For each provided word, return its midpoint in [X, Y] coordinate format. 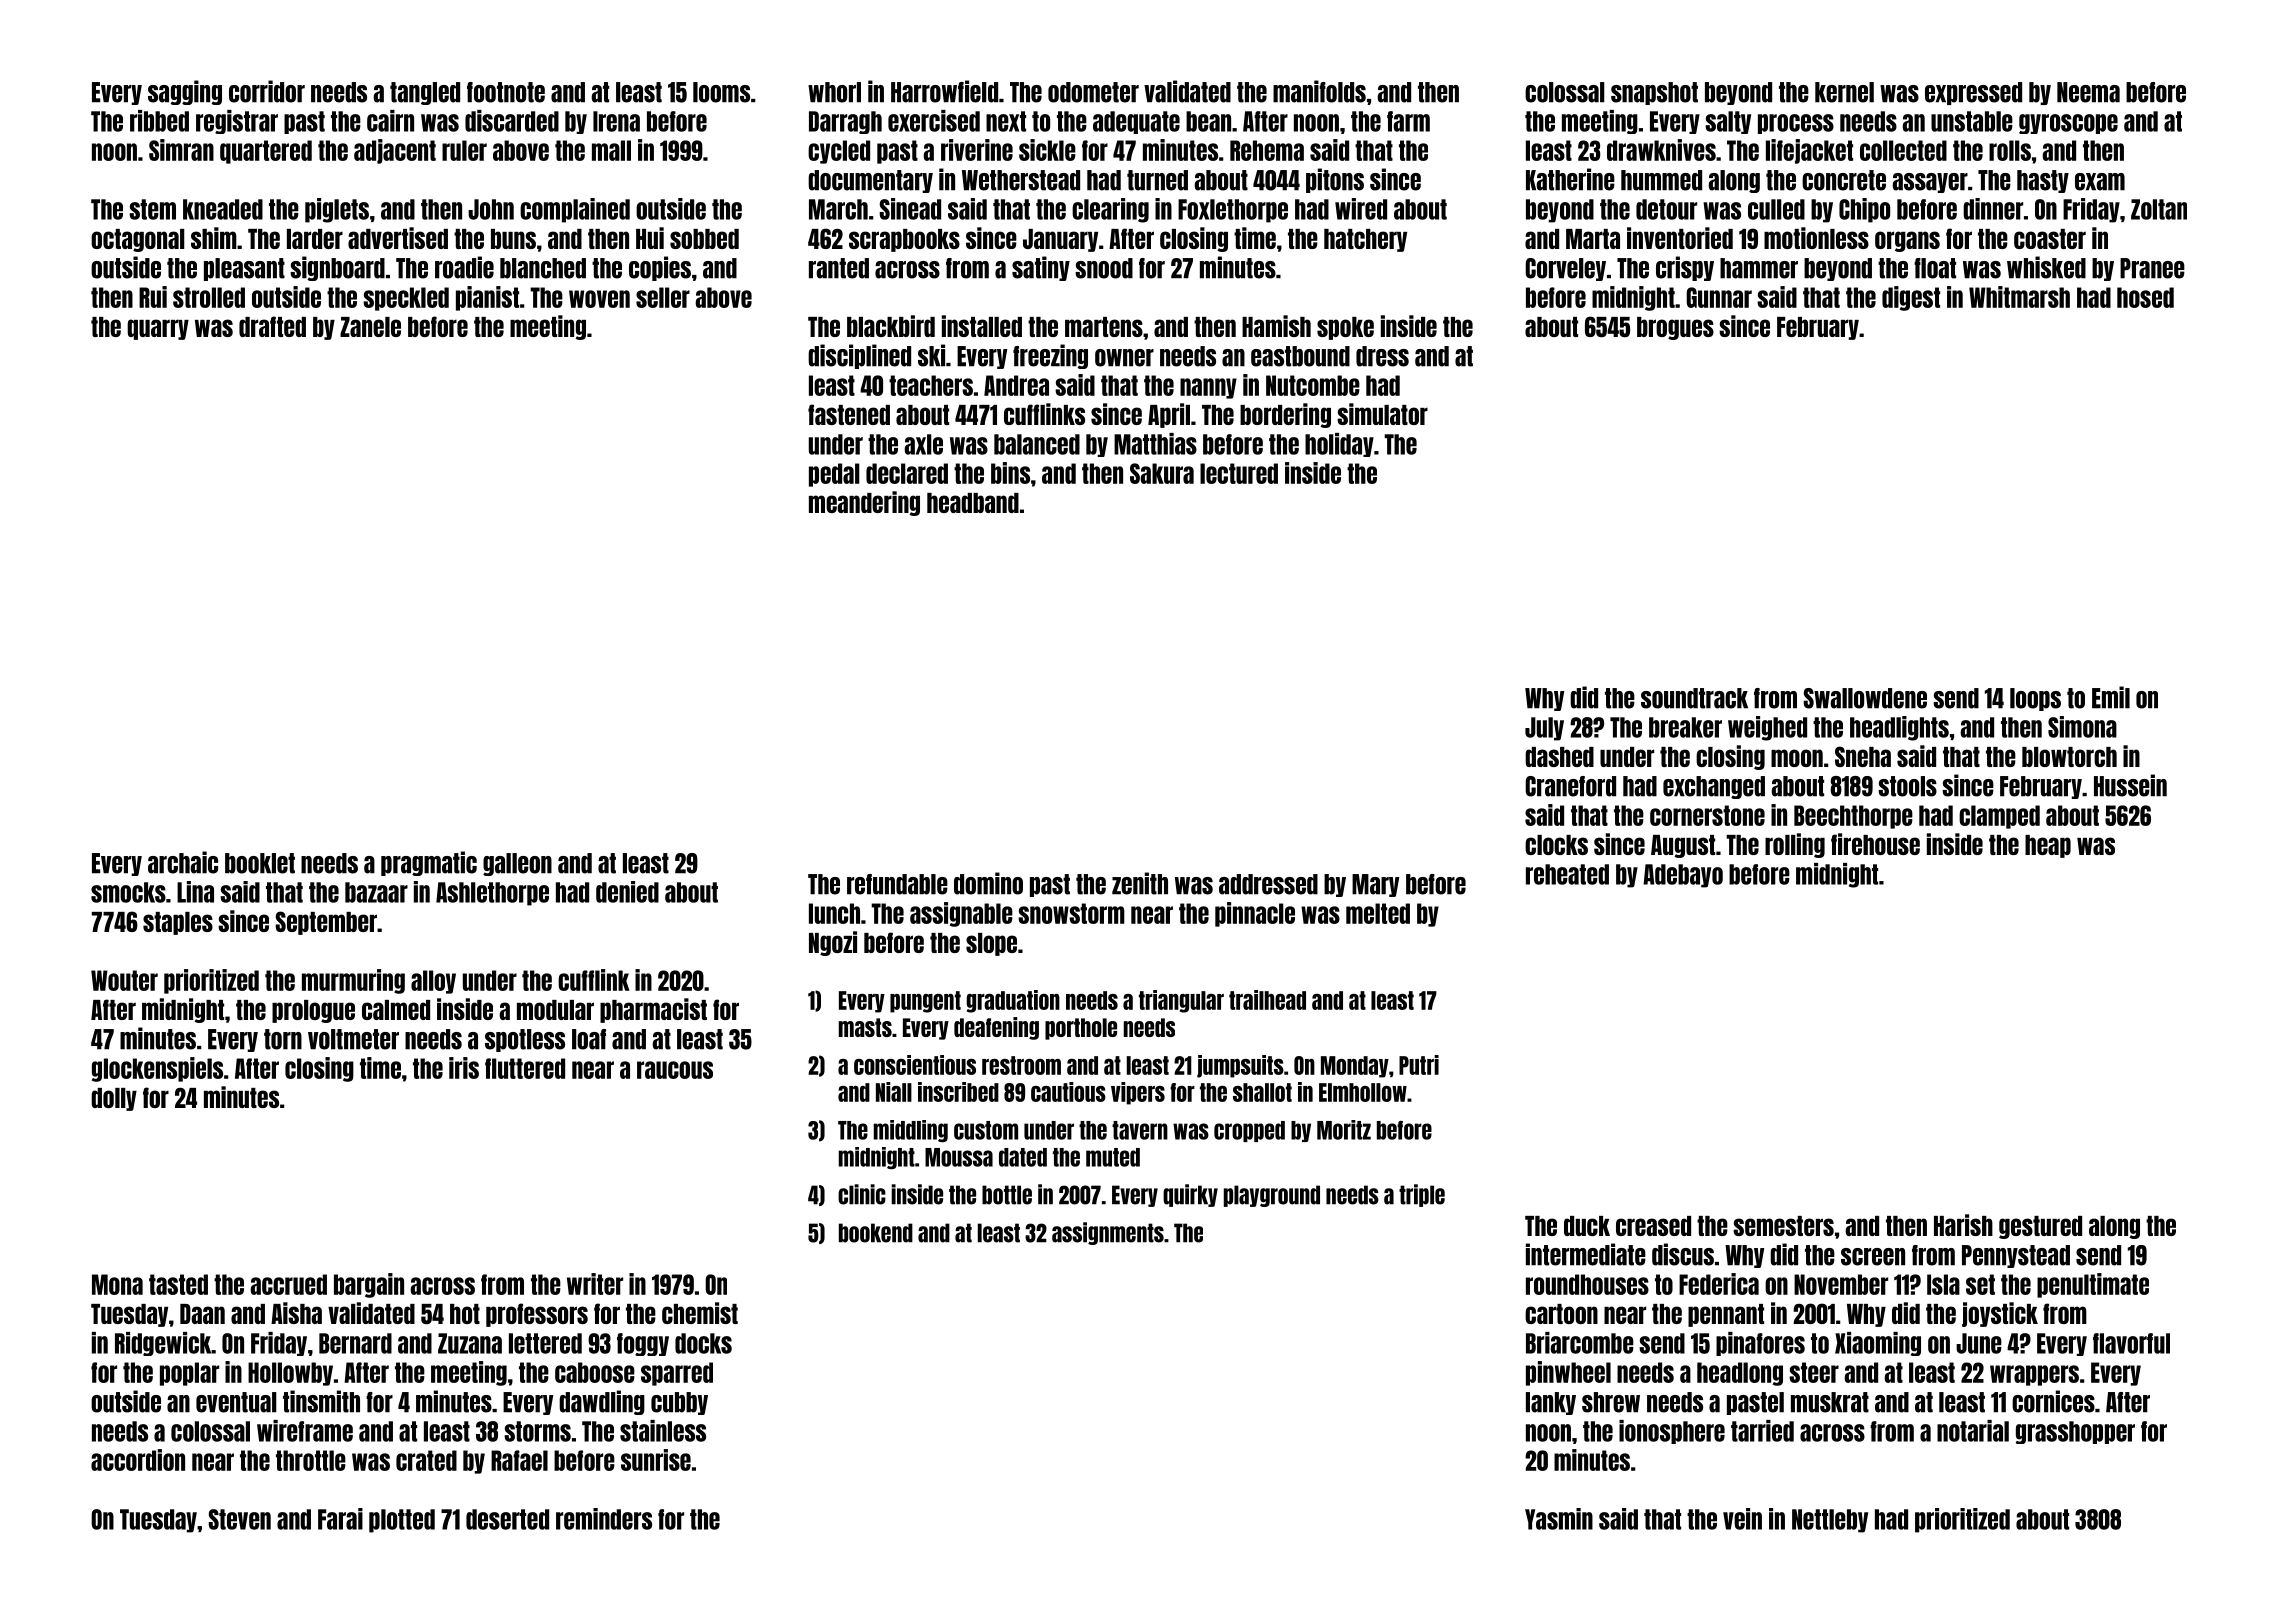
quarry [158, 329]
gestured [2040, 1227]
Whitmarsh [2019, 297]
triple [1422, 1195]
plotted [402, 1521]
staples [178, 923]
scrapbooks [904, 240]
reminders [604, 1519]
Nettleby [1830, 1521]
